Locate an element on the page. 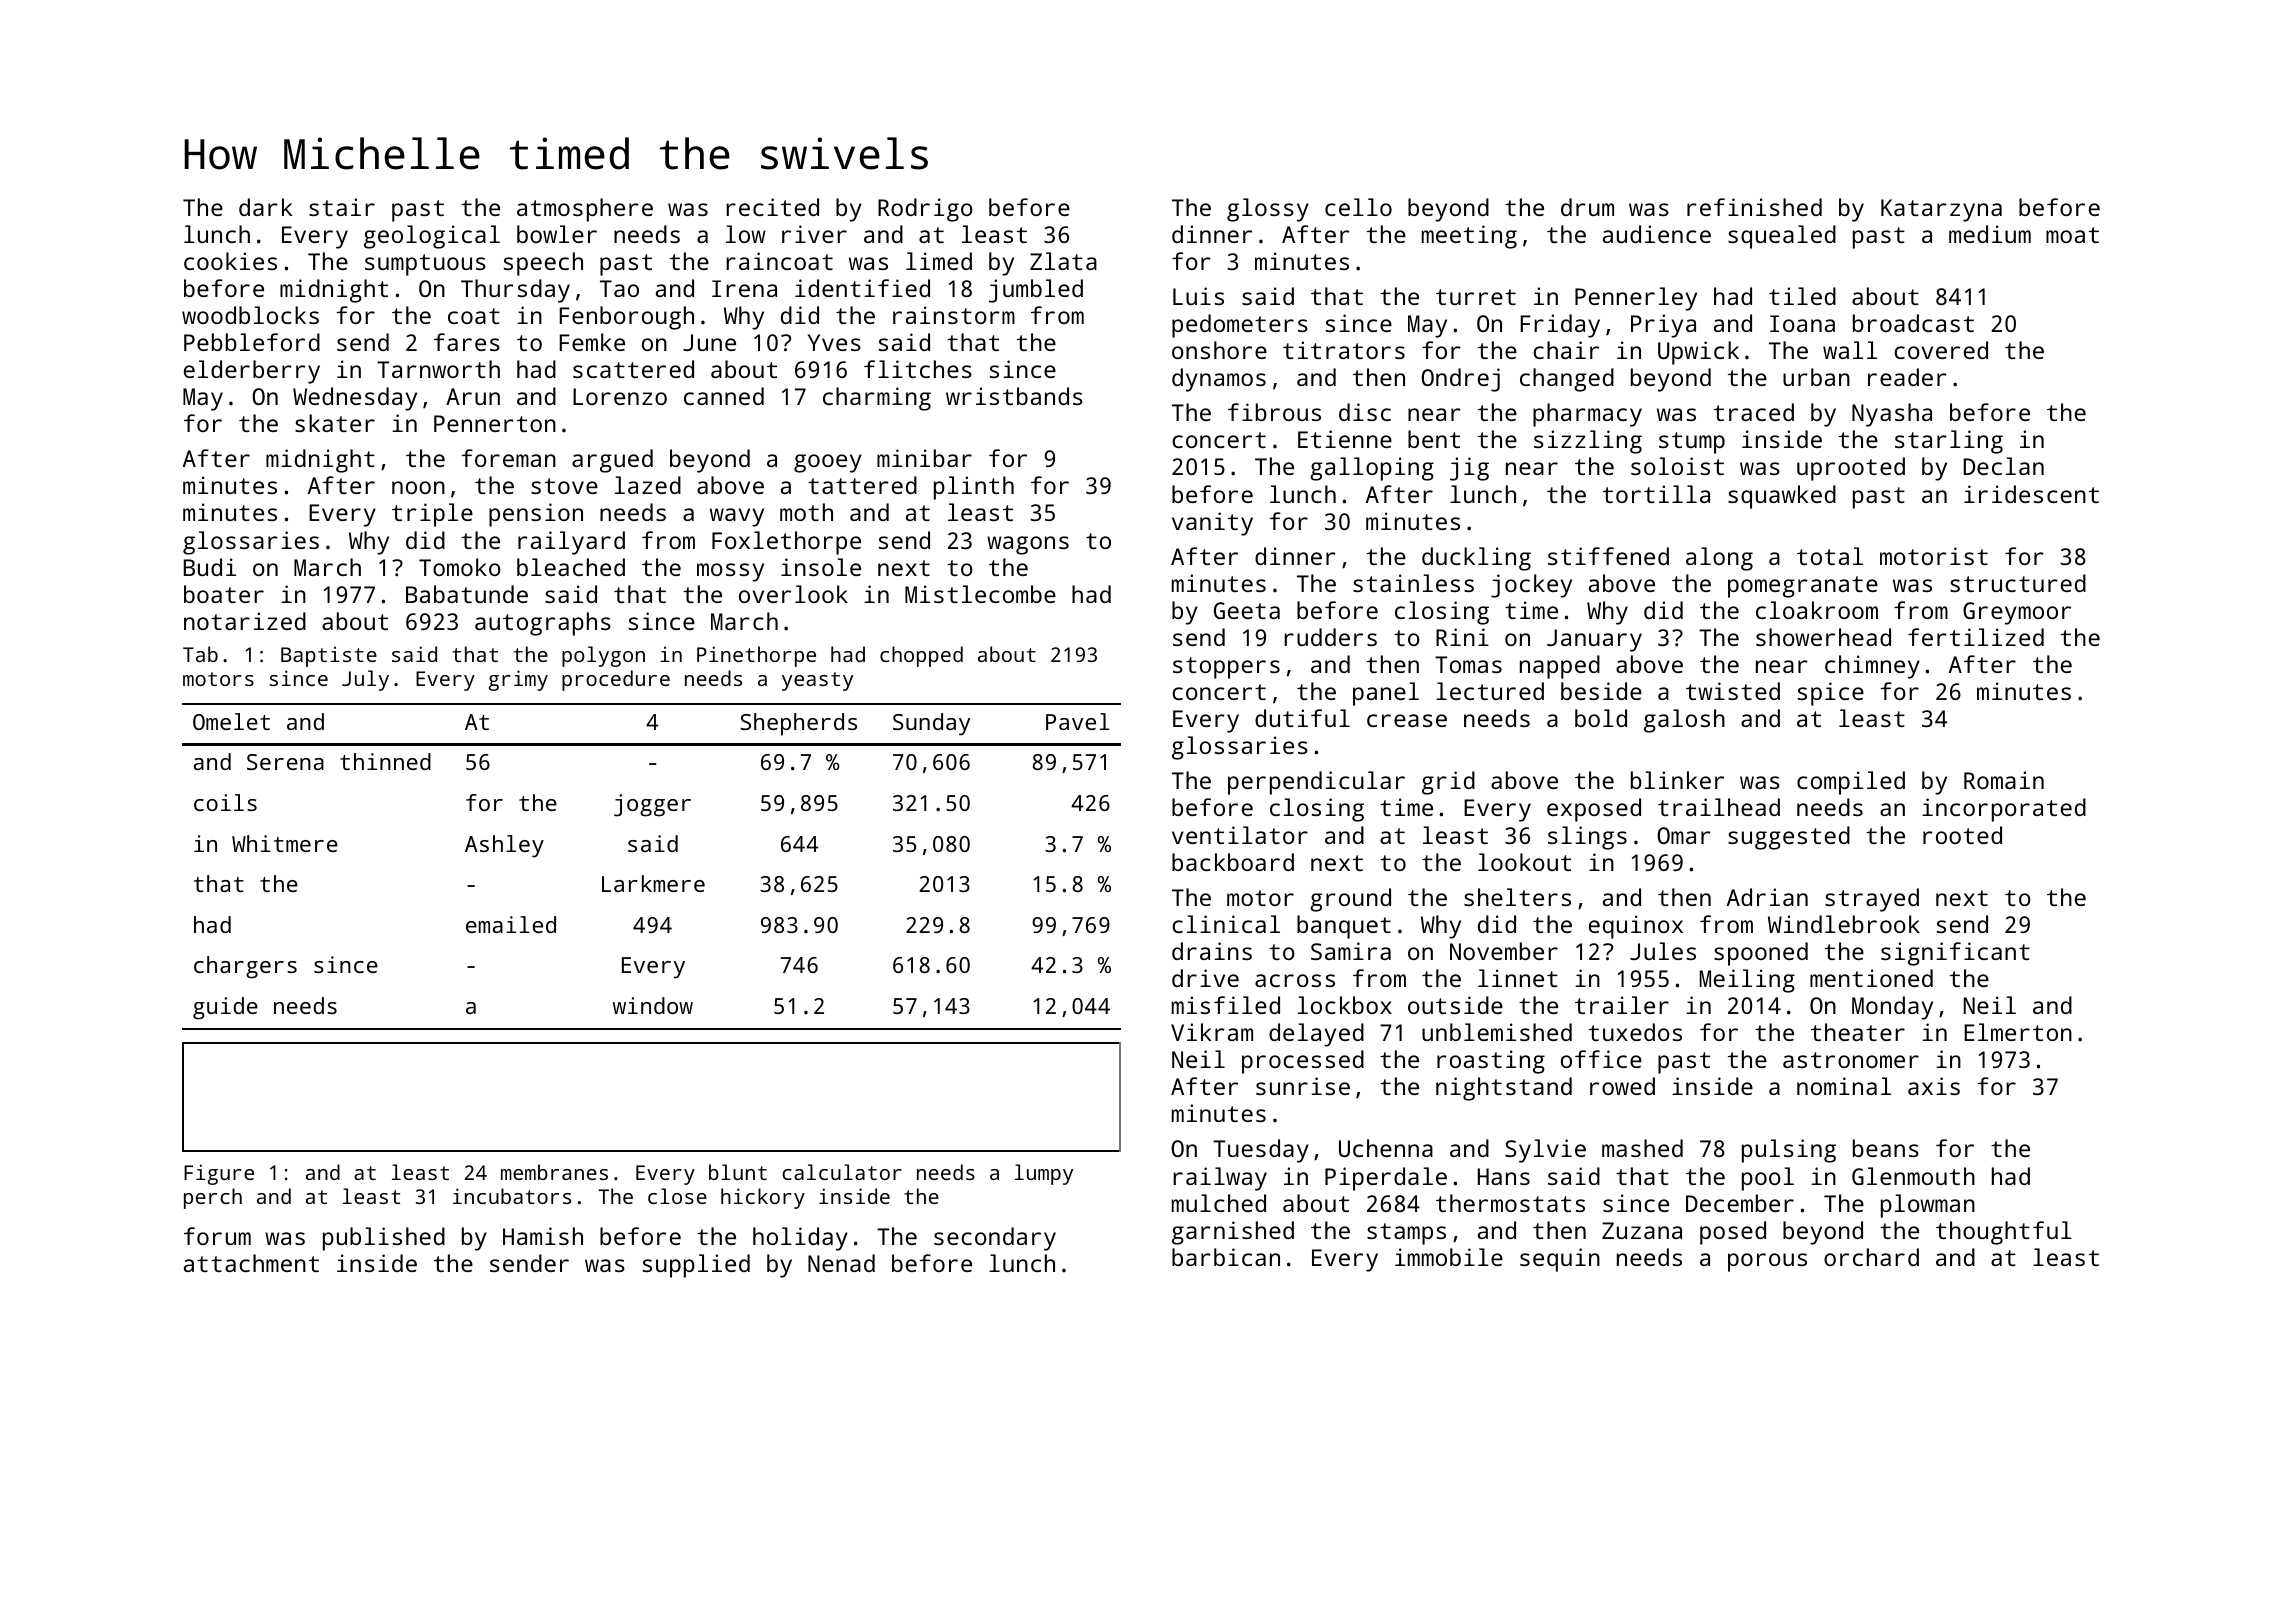  pedometers is located at coordinates (1240, 326).
